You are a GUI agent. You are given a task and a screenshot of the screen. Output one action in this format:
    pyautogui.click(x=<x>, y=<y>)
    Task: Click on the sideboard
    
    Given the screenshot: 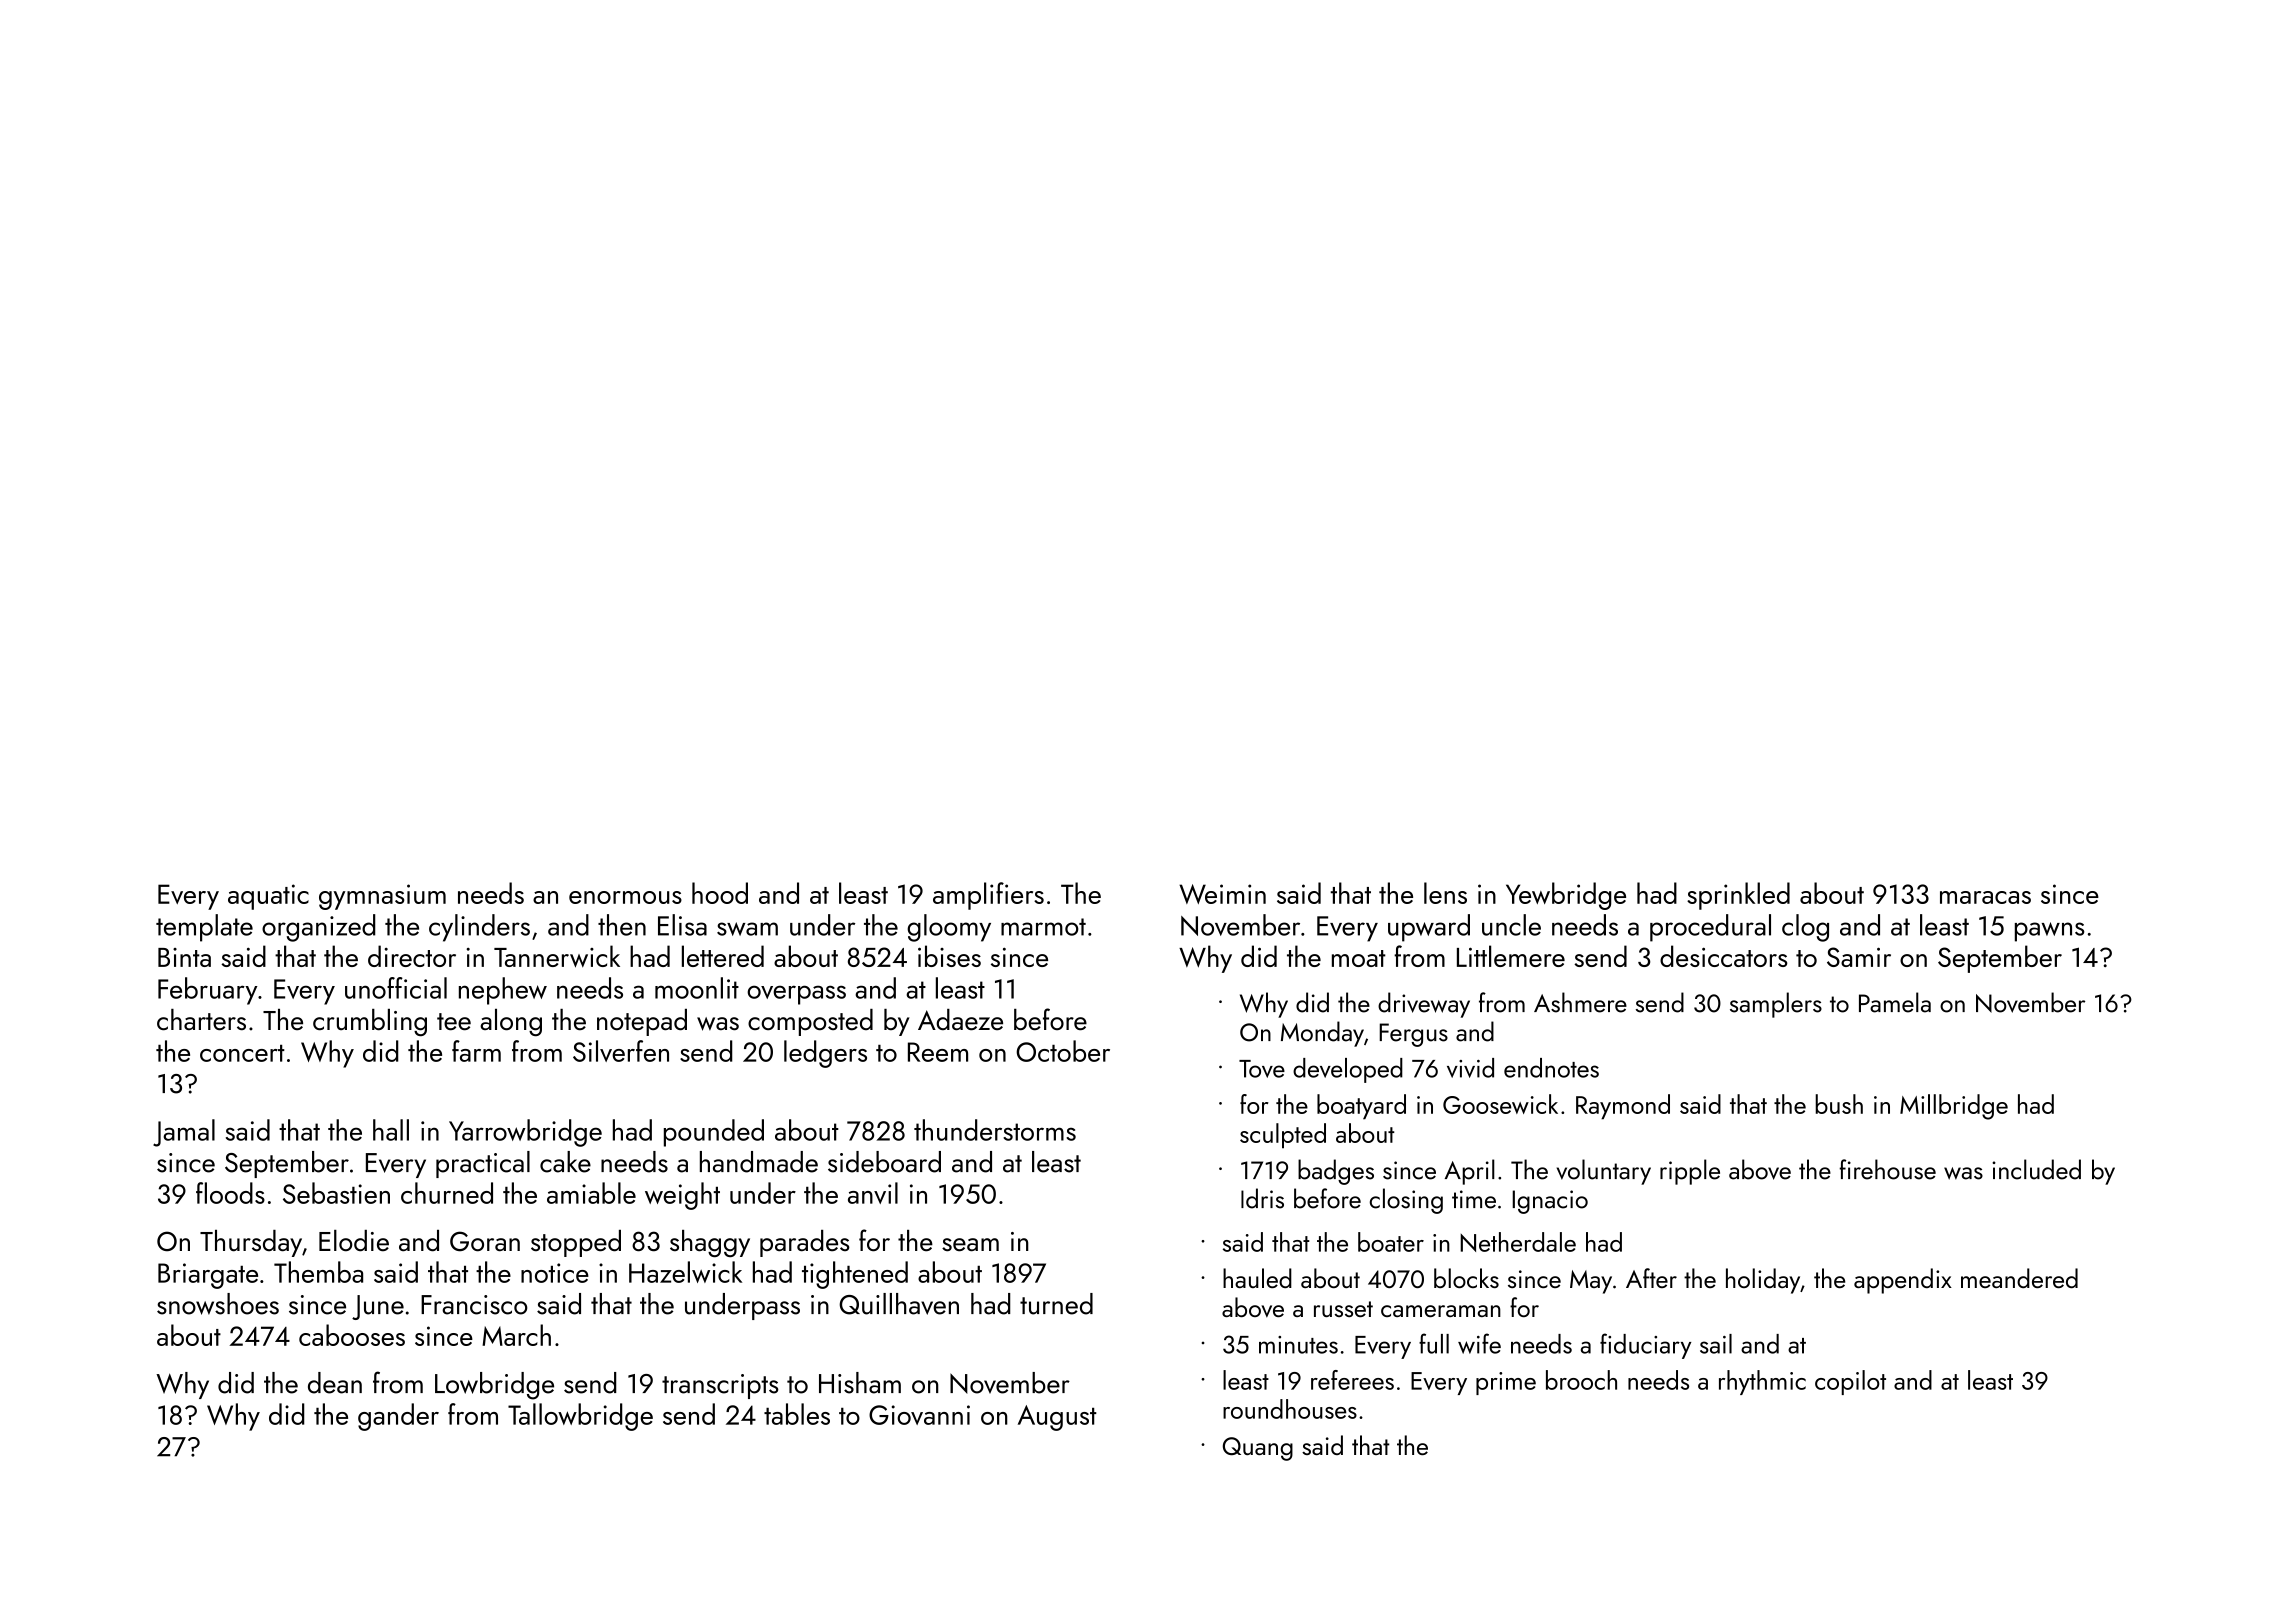 What is the action you would take?
    pyautogui.click(x=884, y=1162)
